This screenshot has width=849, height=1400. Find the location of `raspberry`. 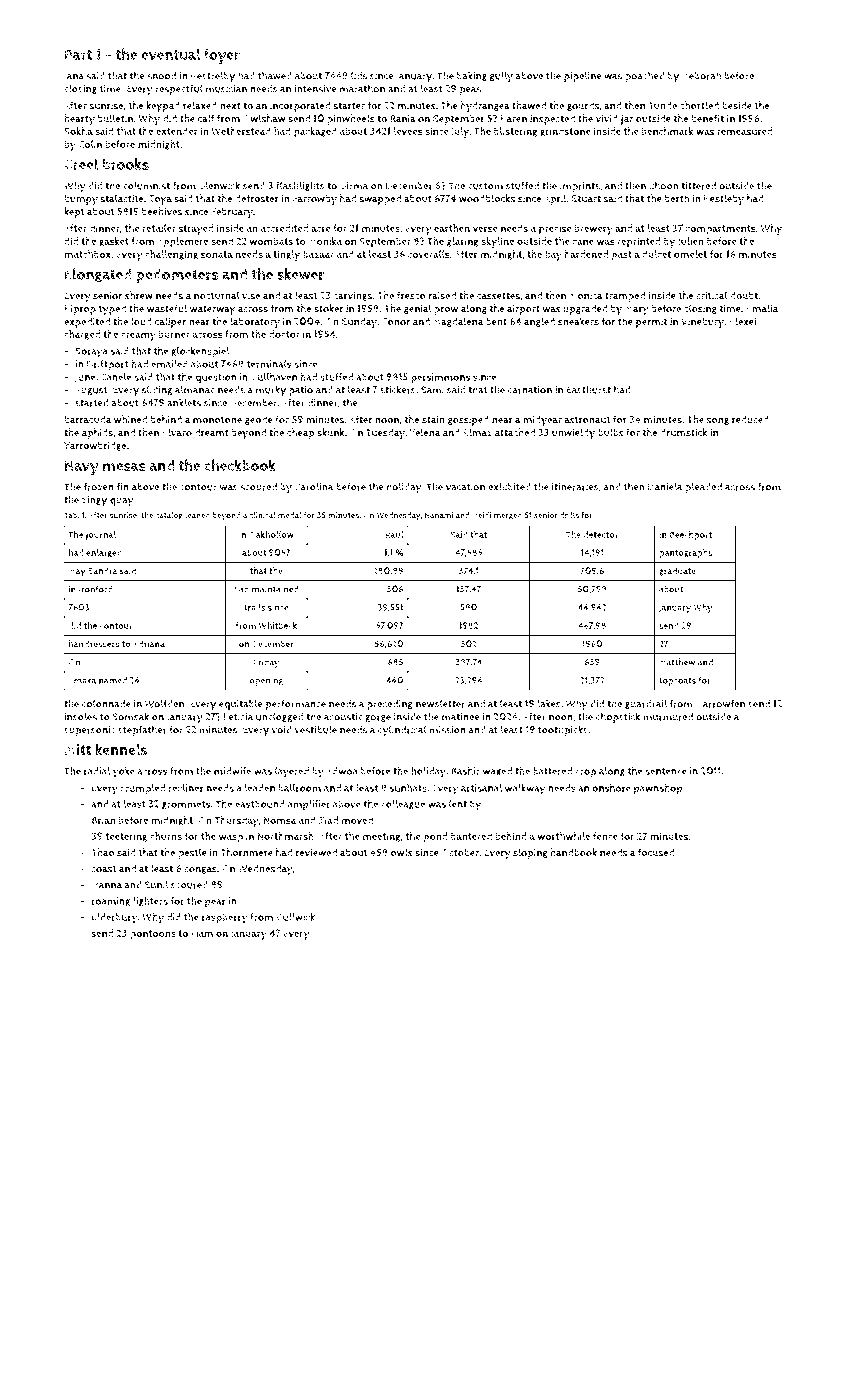

raspberry is located at coordinates (225, 918).
